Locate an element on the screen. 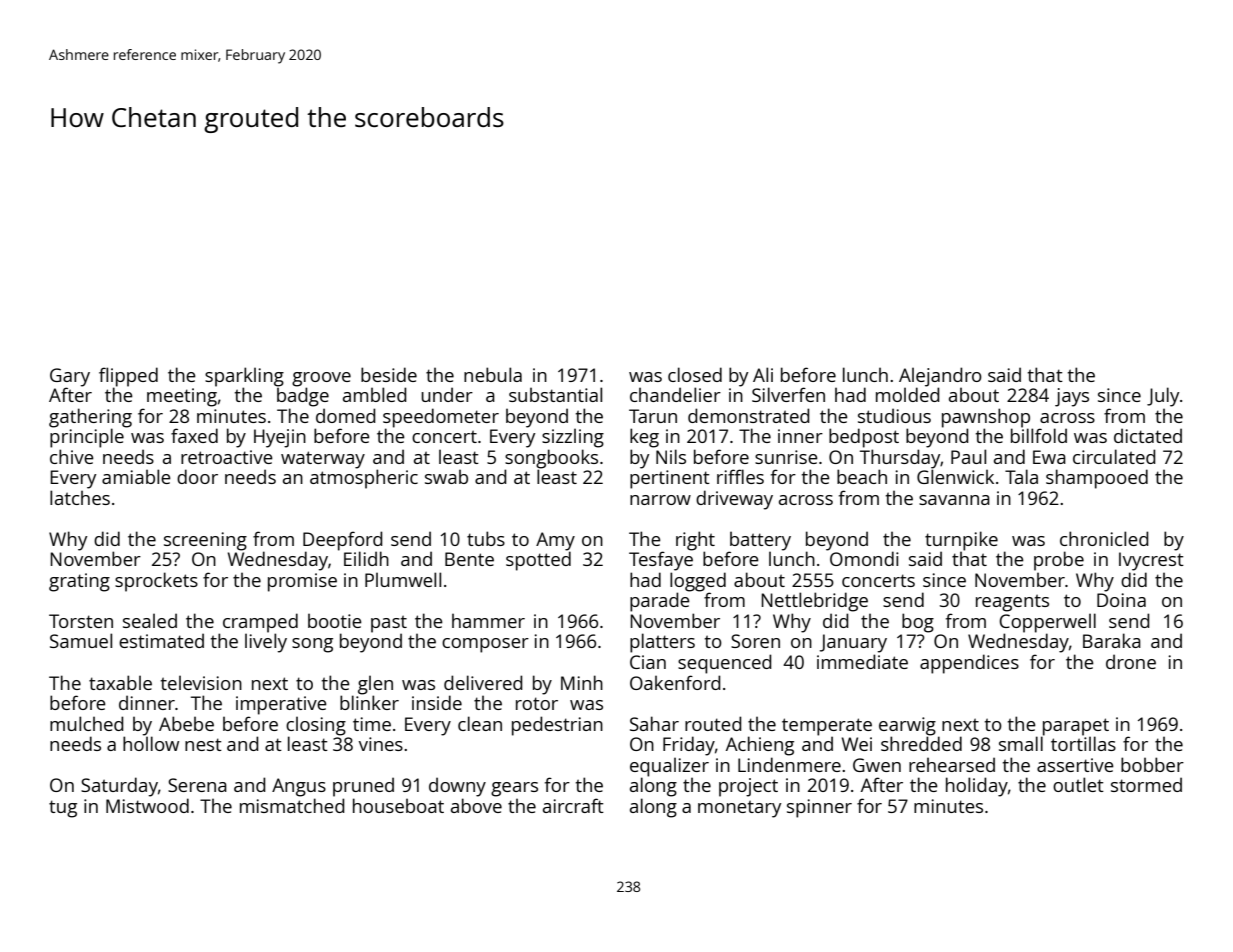  battery is located at coordinates (760, 541).
